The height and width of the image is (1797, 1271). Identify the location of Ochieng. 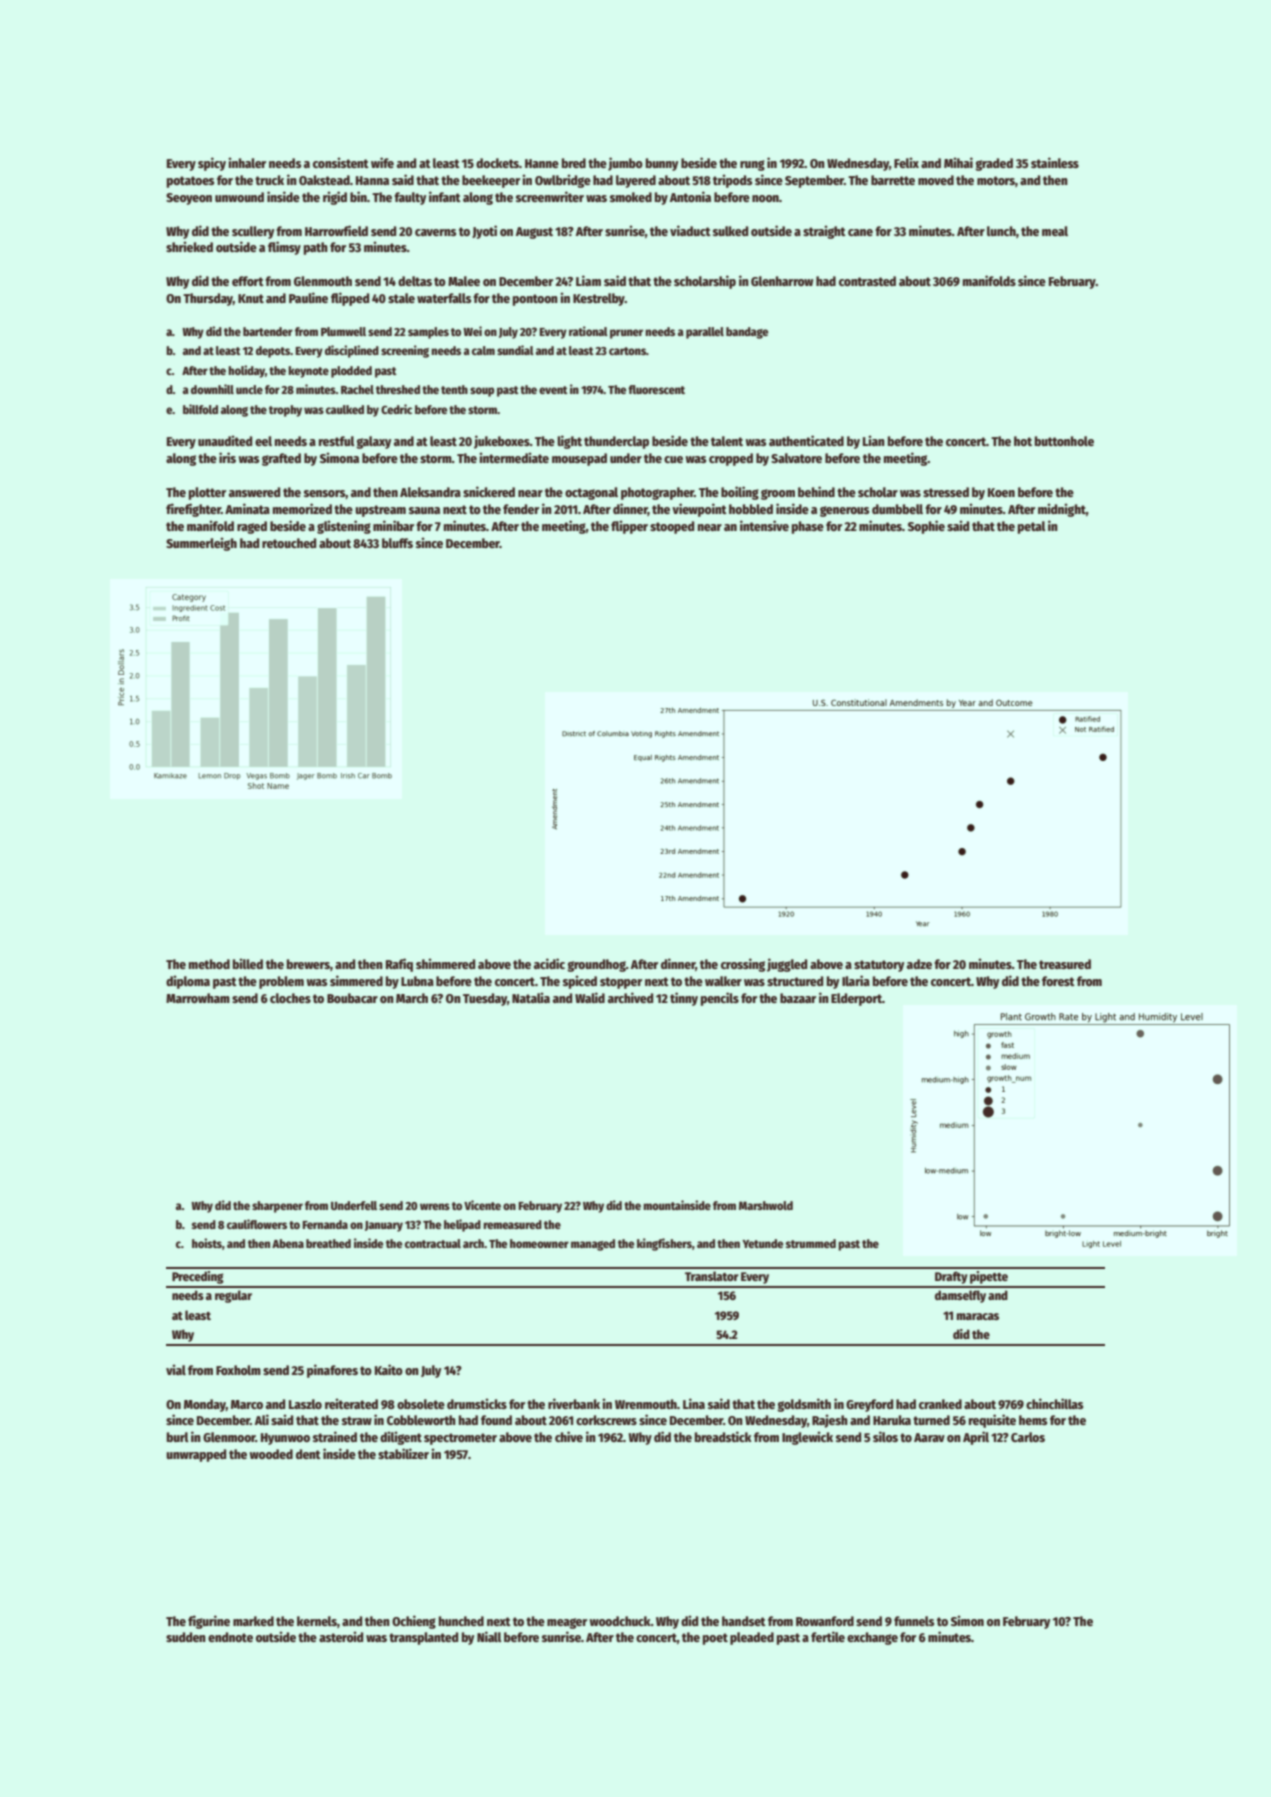
(414, 1622).
